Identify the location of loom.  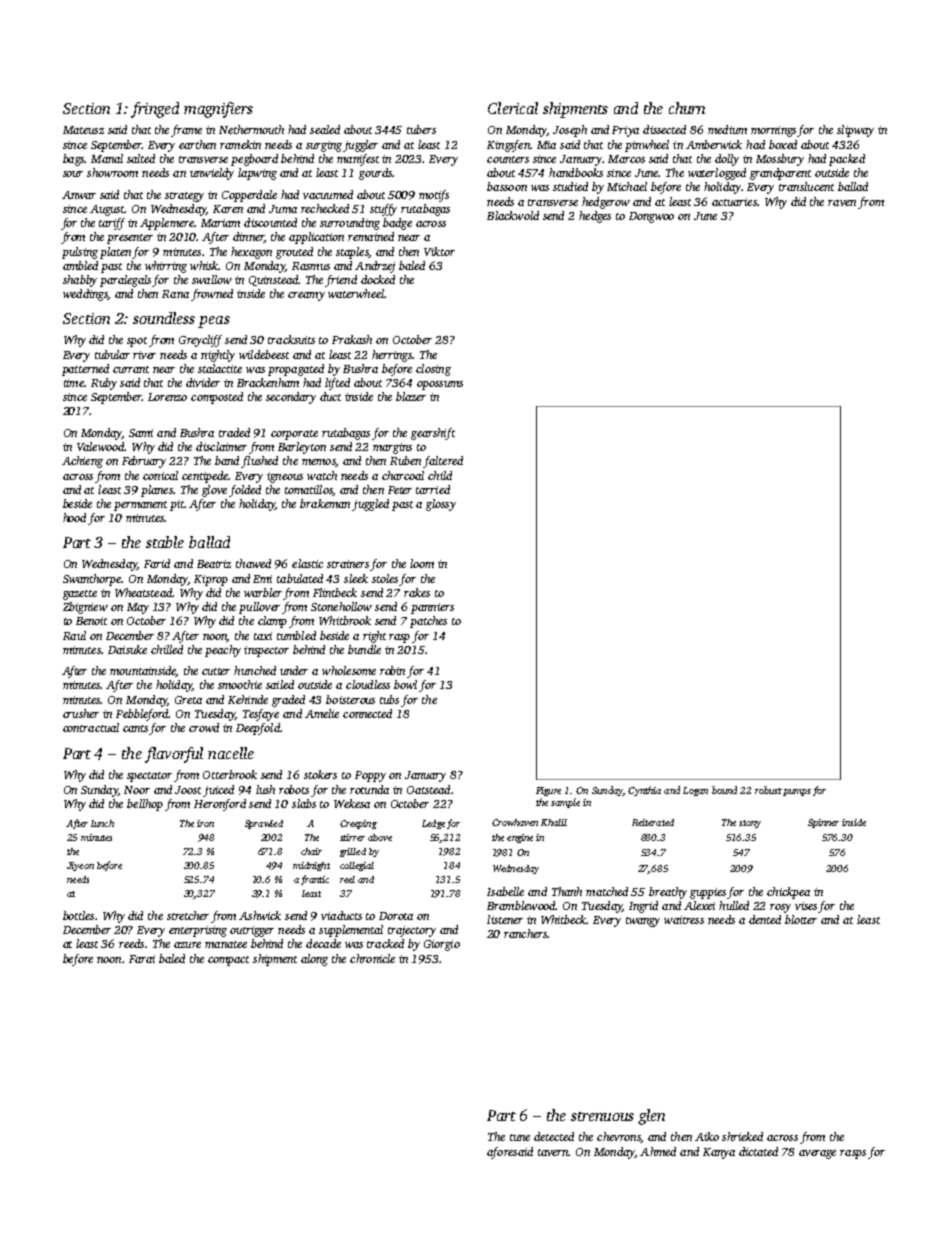
(422, 563).
